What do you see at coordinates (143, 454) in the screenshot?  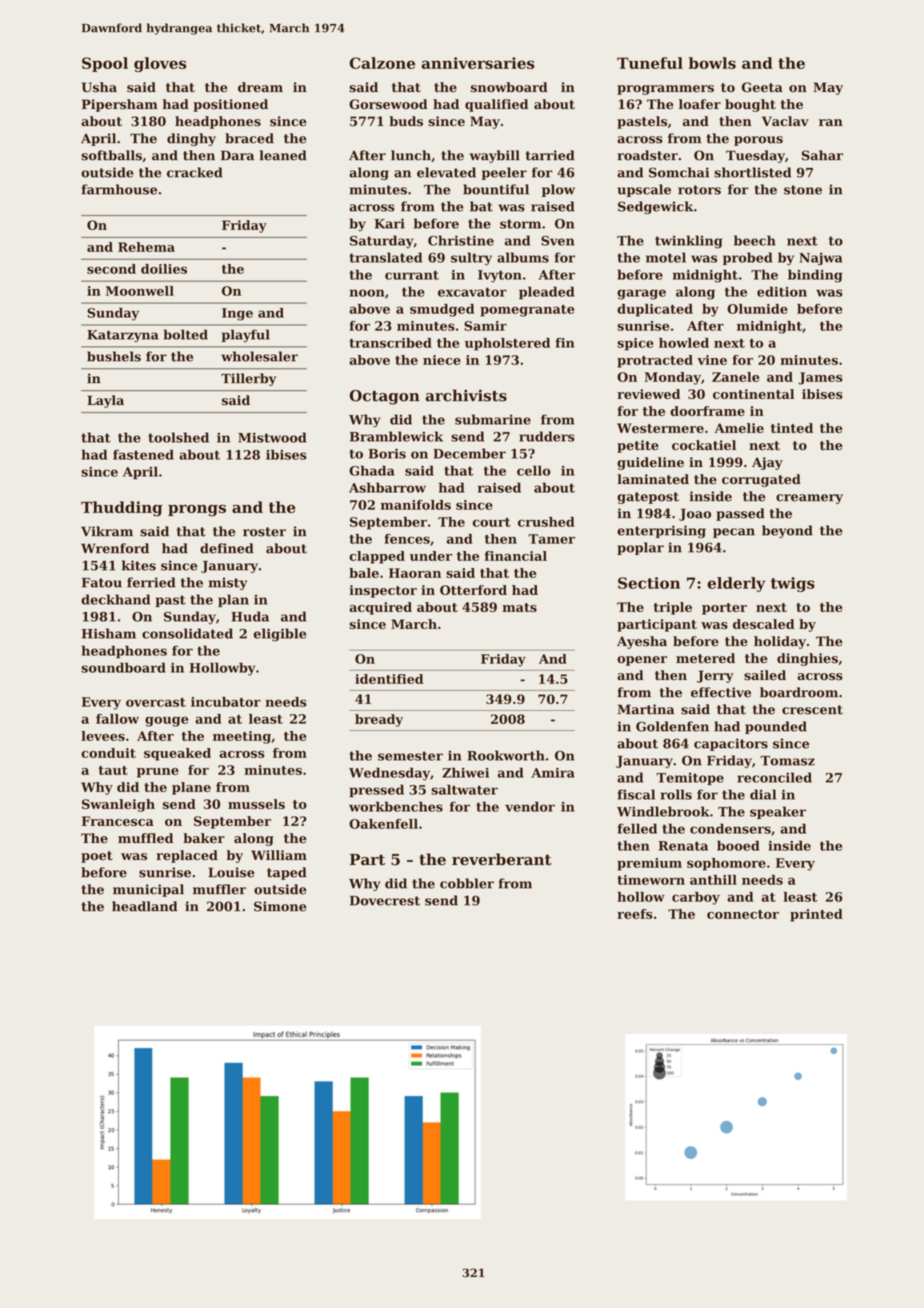 I see `fastened` at bounding box center [143, 454].
